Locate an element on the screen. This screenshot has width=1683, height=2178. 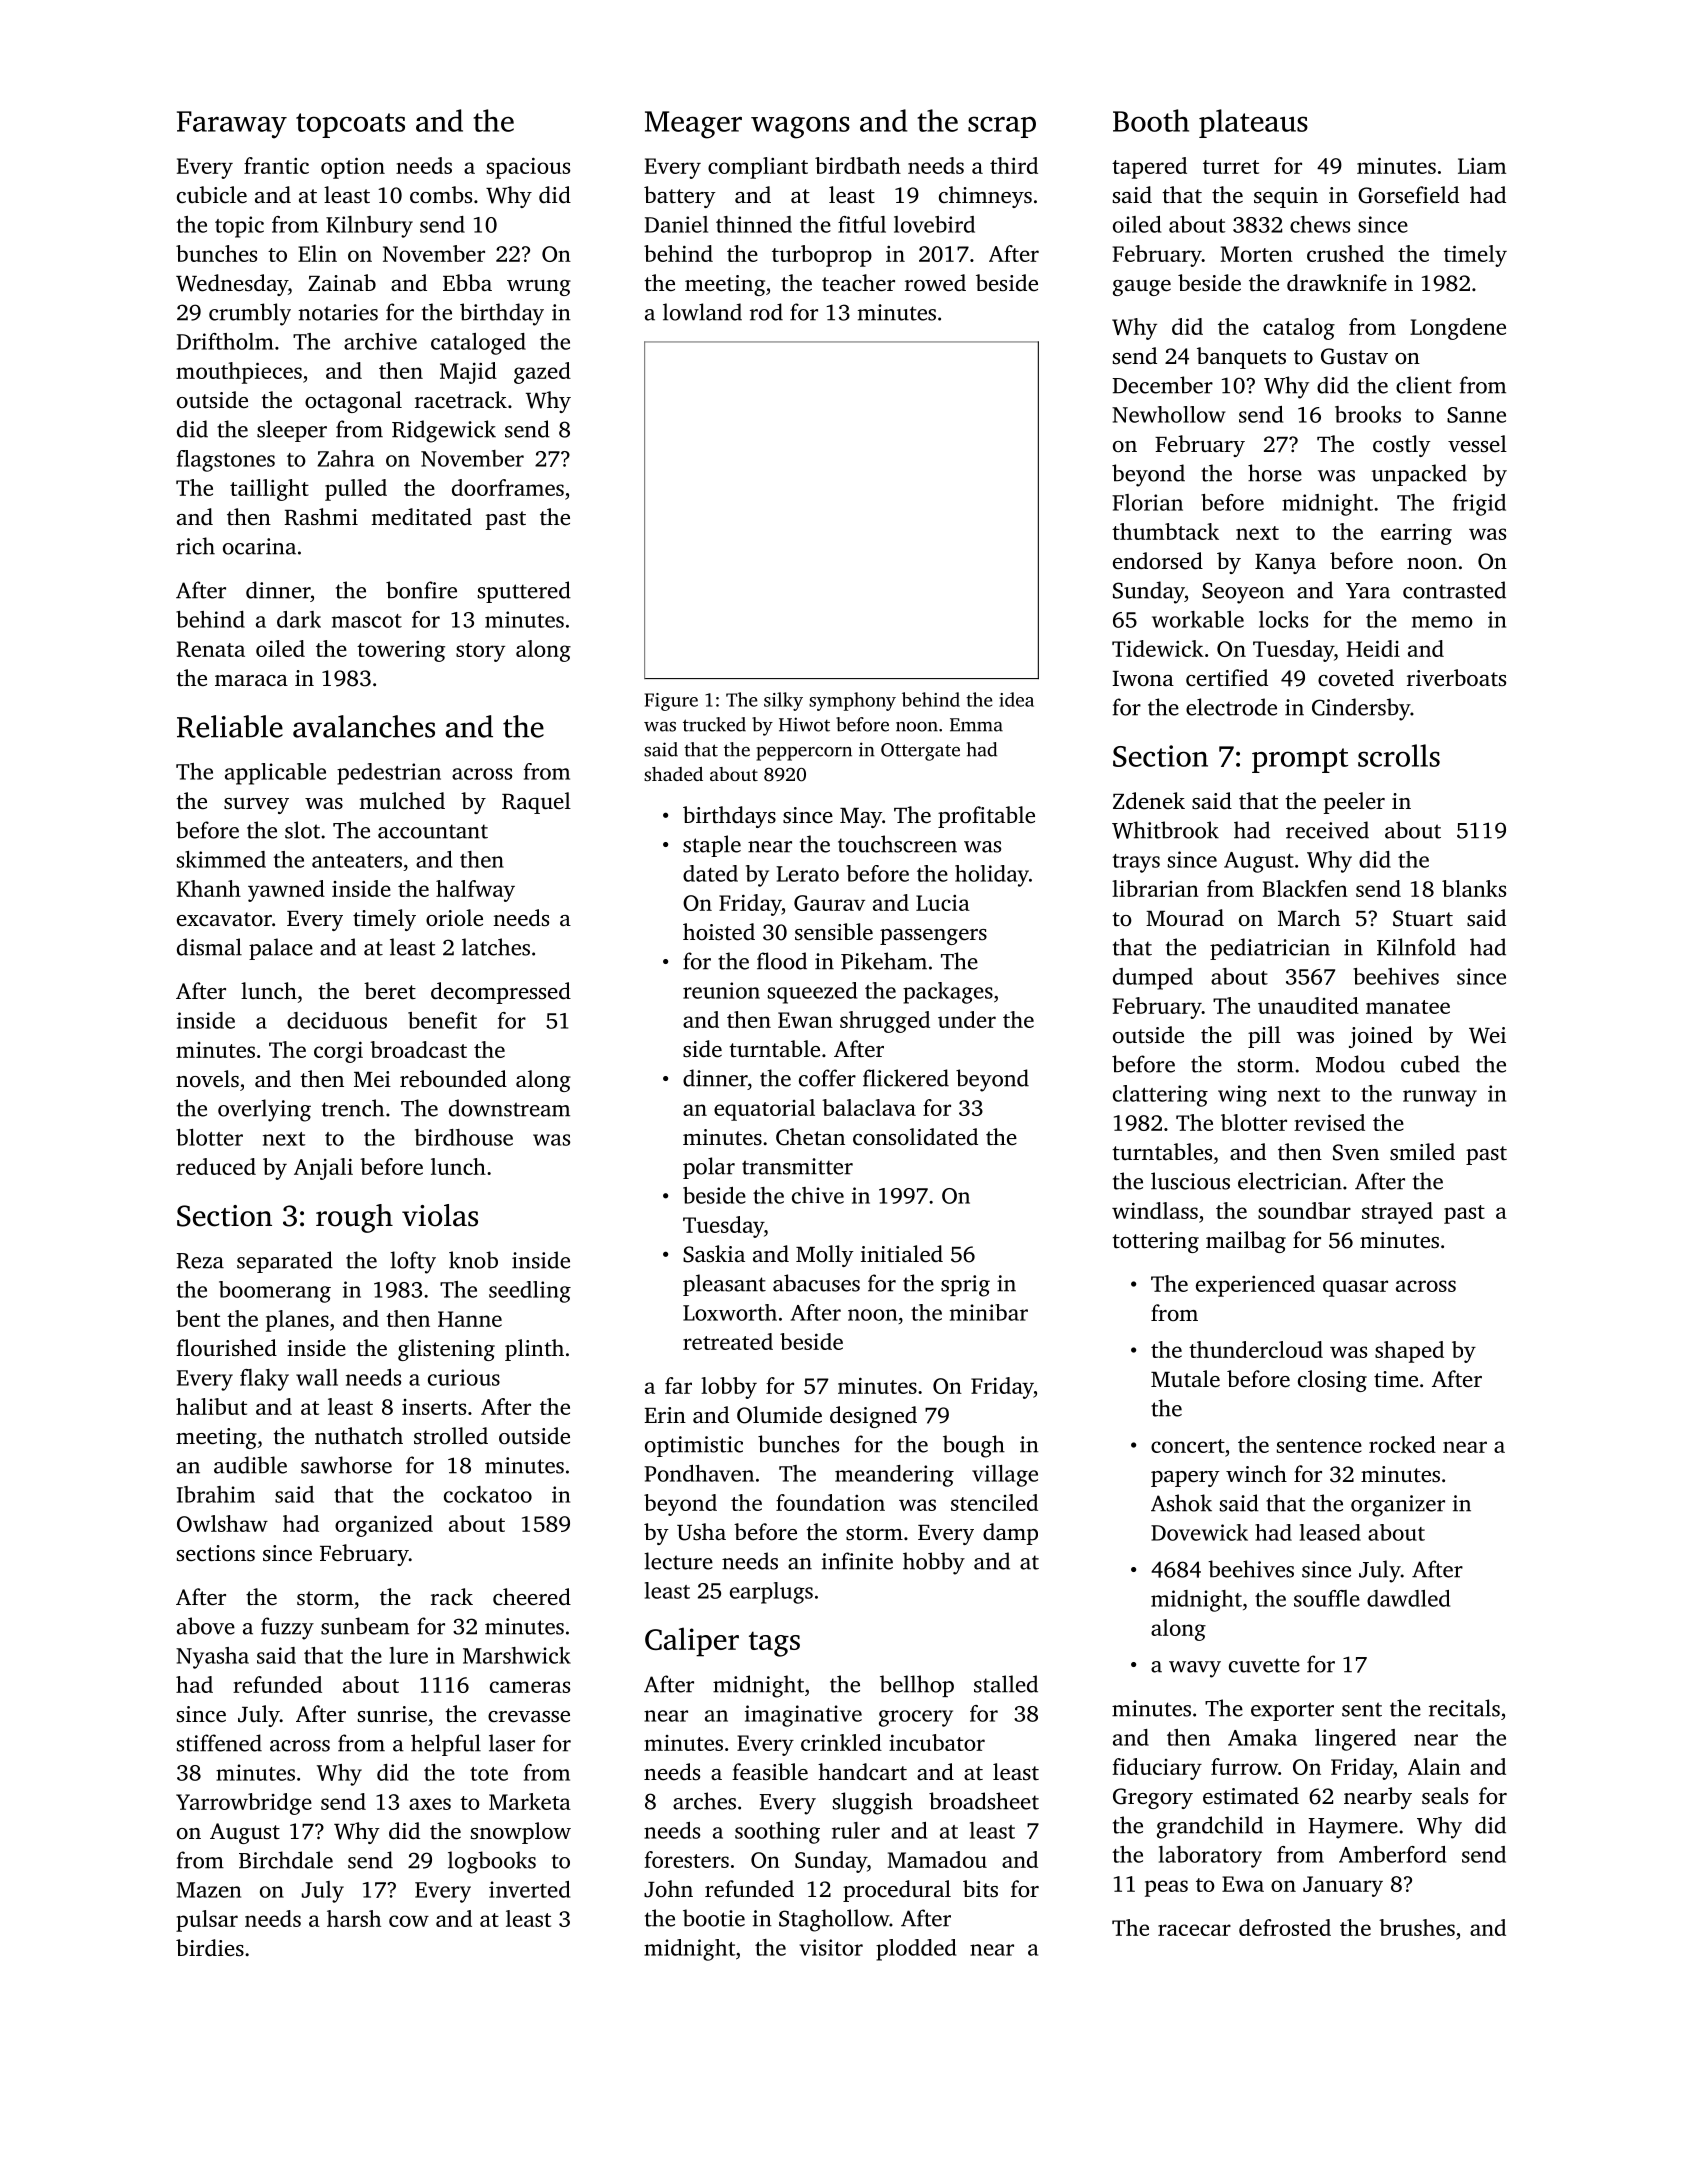
brooks is located at coordinates (1368, 414).
